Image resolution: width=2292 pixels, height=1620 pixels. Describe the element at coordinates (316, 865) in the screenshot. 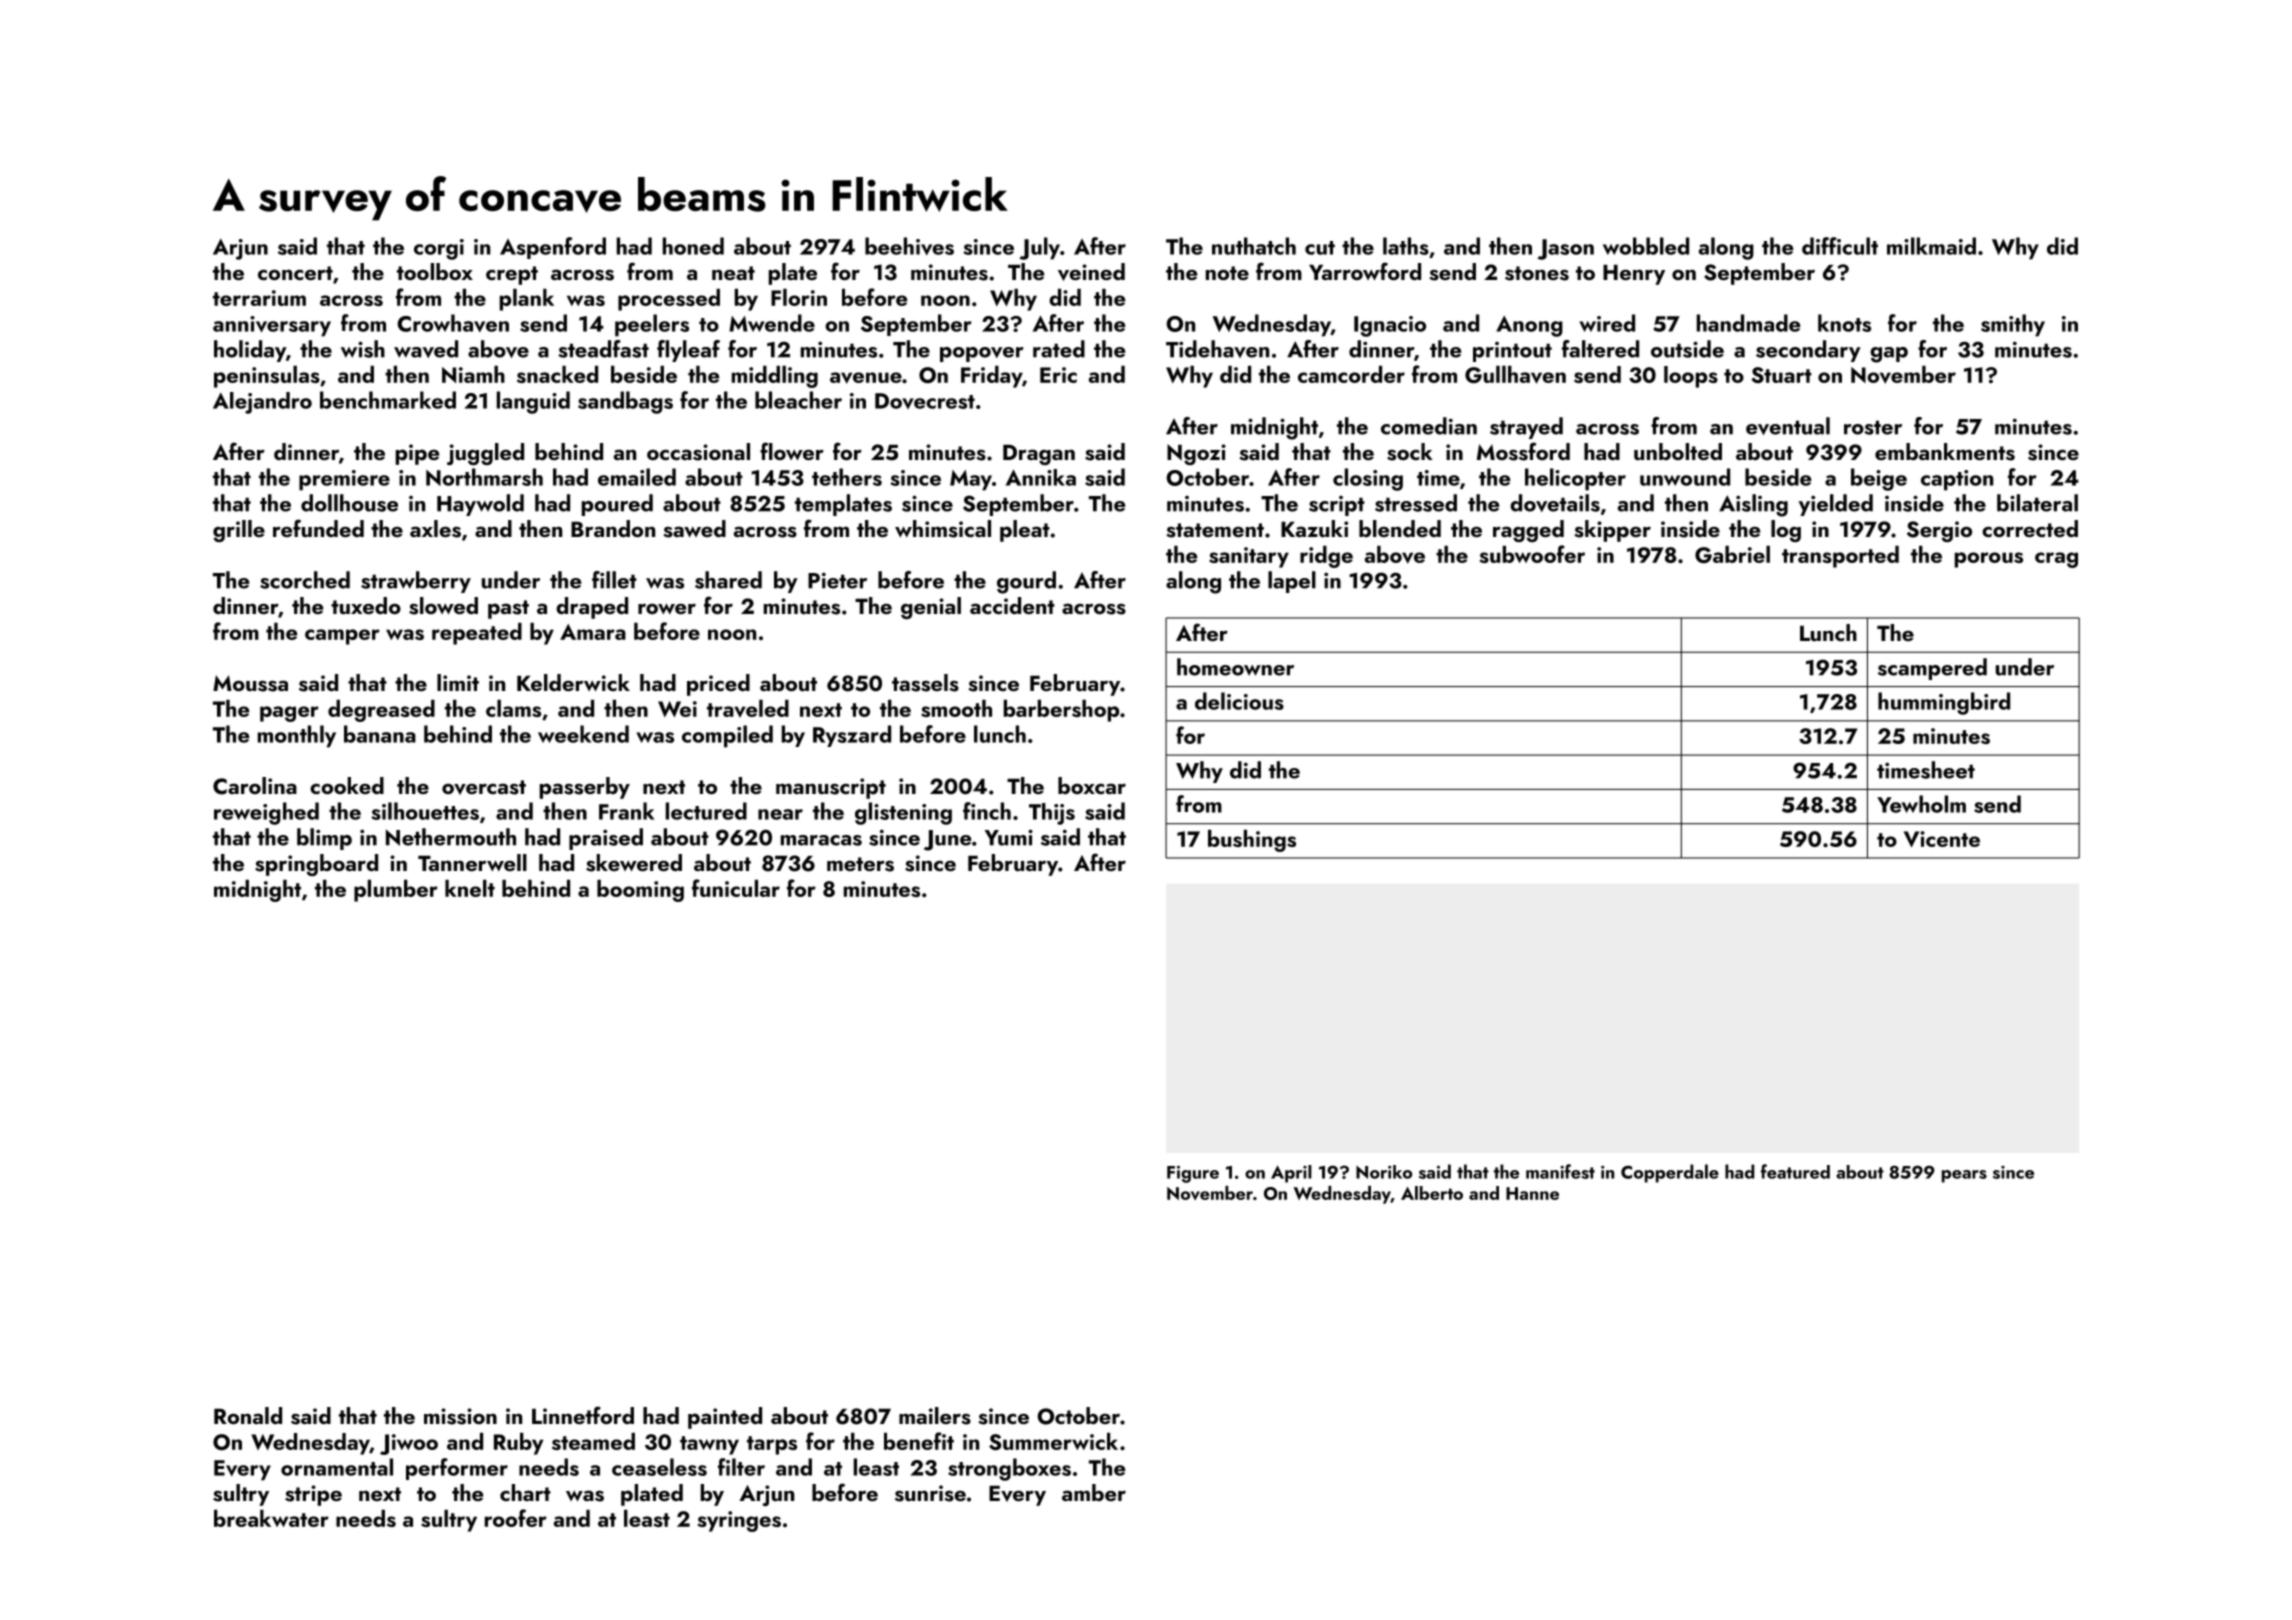

I see `springboard` at that location.
